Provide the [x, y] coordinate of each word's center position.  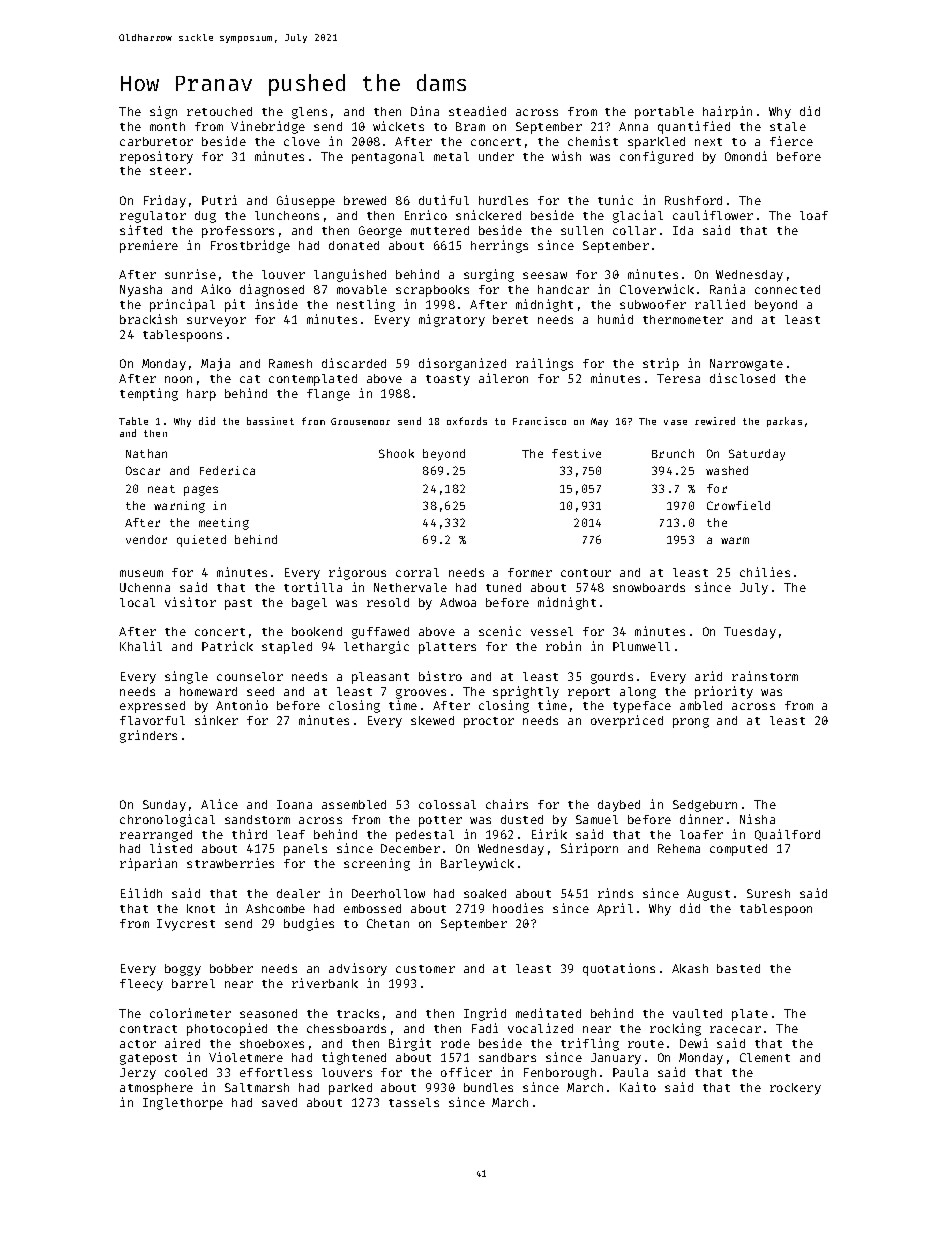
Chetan [388, 923]
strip [661, 364]
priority [724, 692]
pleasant [380, 678]
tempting [149, 394]
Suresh [768, 893]
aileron [503, 378]
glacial [638, 216]
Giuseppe [306, 201]
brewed [365, 200]
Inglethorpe [183, 1104]
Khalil [141, 646]
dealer [298, 893]
